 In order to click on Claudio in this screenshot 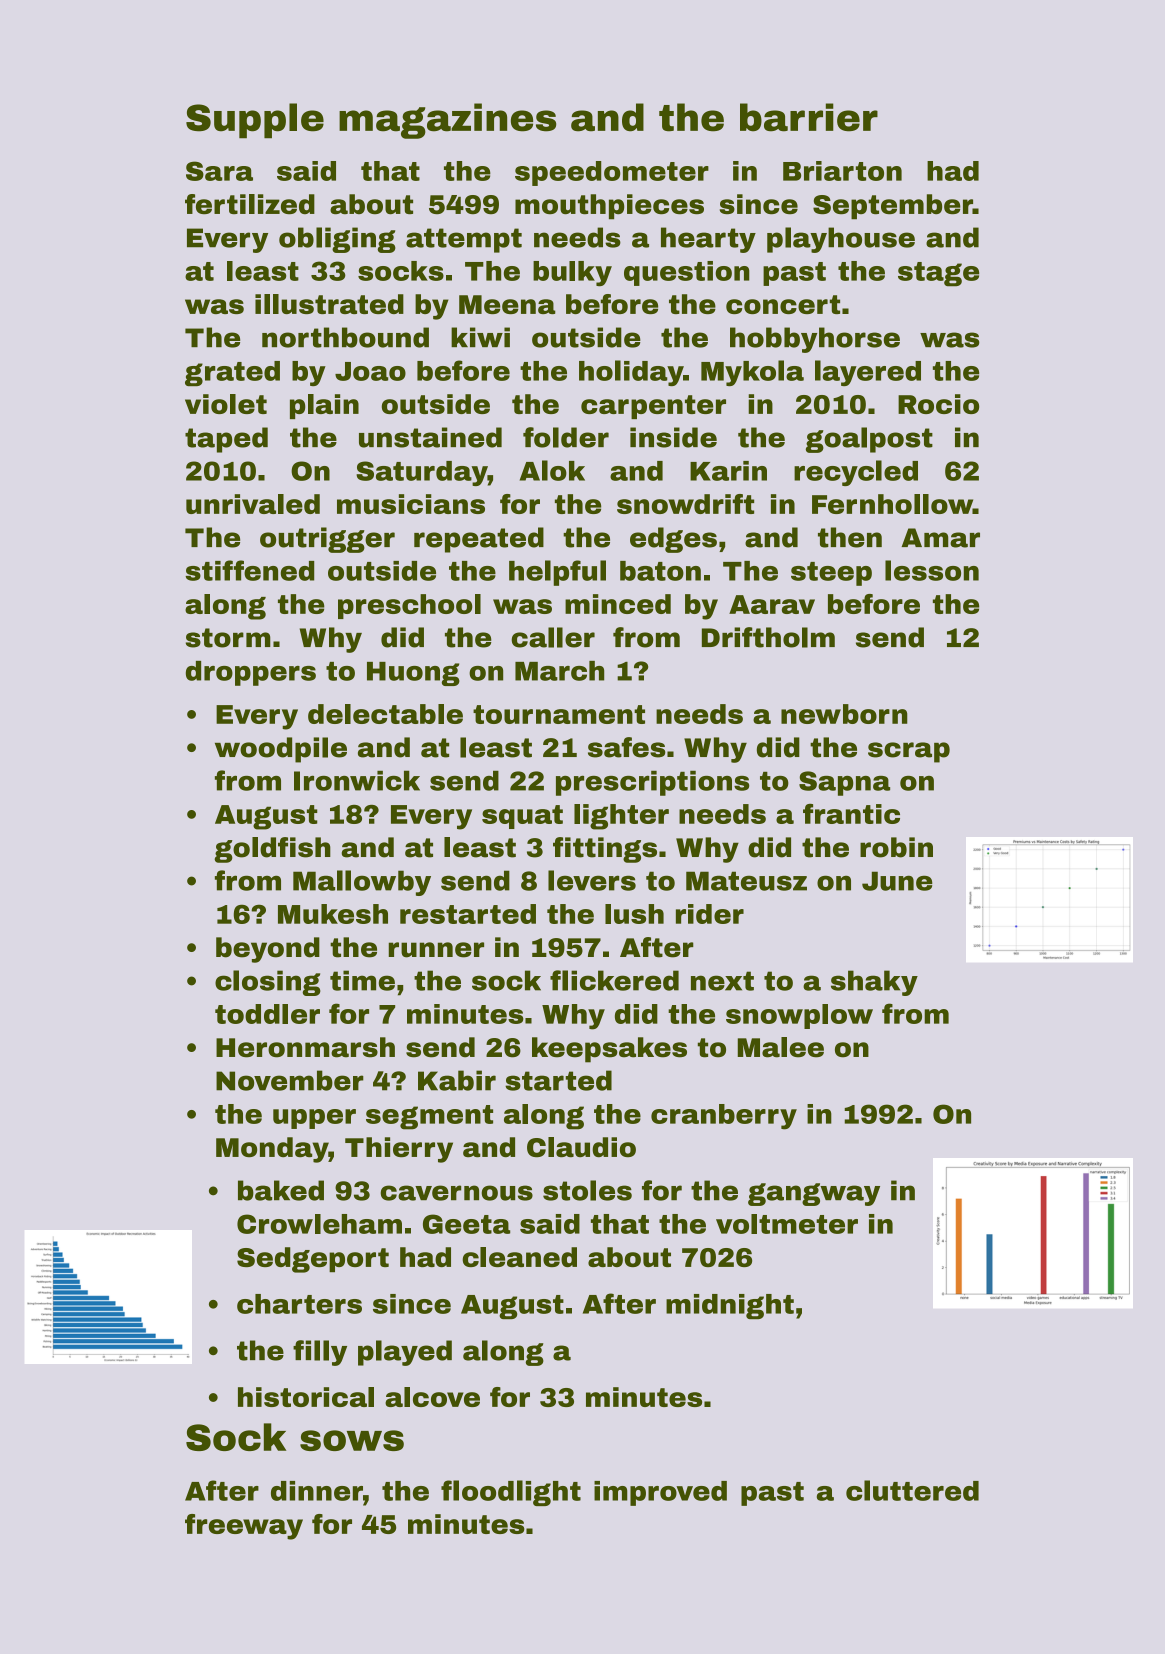, I will do `click(581, 1147)`.
